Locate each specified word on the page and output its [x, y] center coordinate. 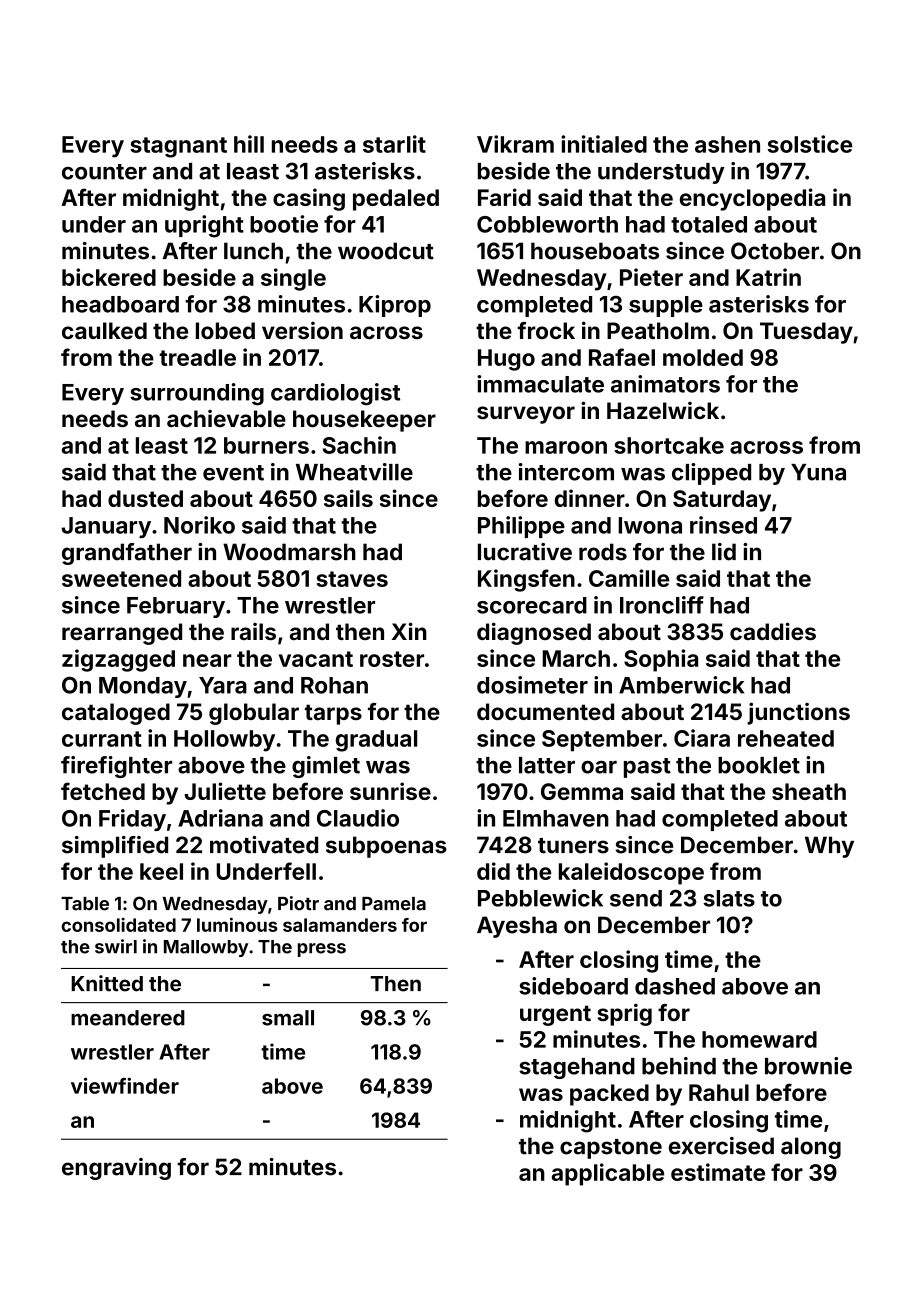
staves [352, 579]
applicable [608, 1174]
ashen [727, 144]
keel [161, 871]
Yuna [818, 472]
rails [253, 631]
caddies [773, 631]
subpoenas [386, 847]
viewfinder [125, 1085]
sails [348, 498]
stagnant [178, 147]
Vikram [515, 144]
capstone [611, 1149]
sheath [809, 791]
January [106, 527]
